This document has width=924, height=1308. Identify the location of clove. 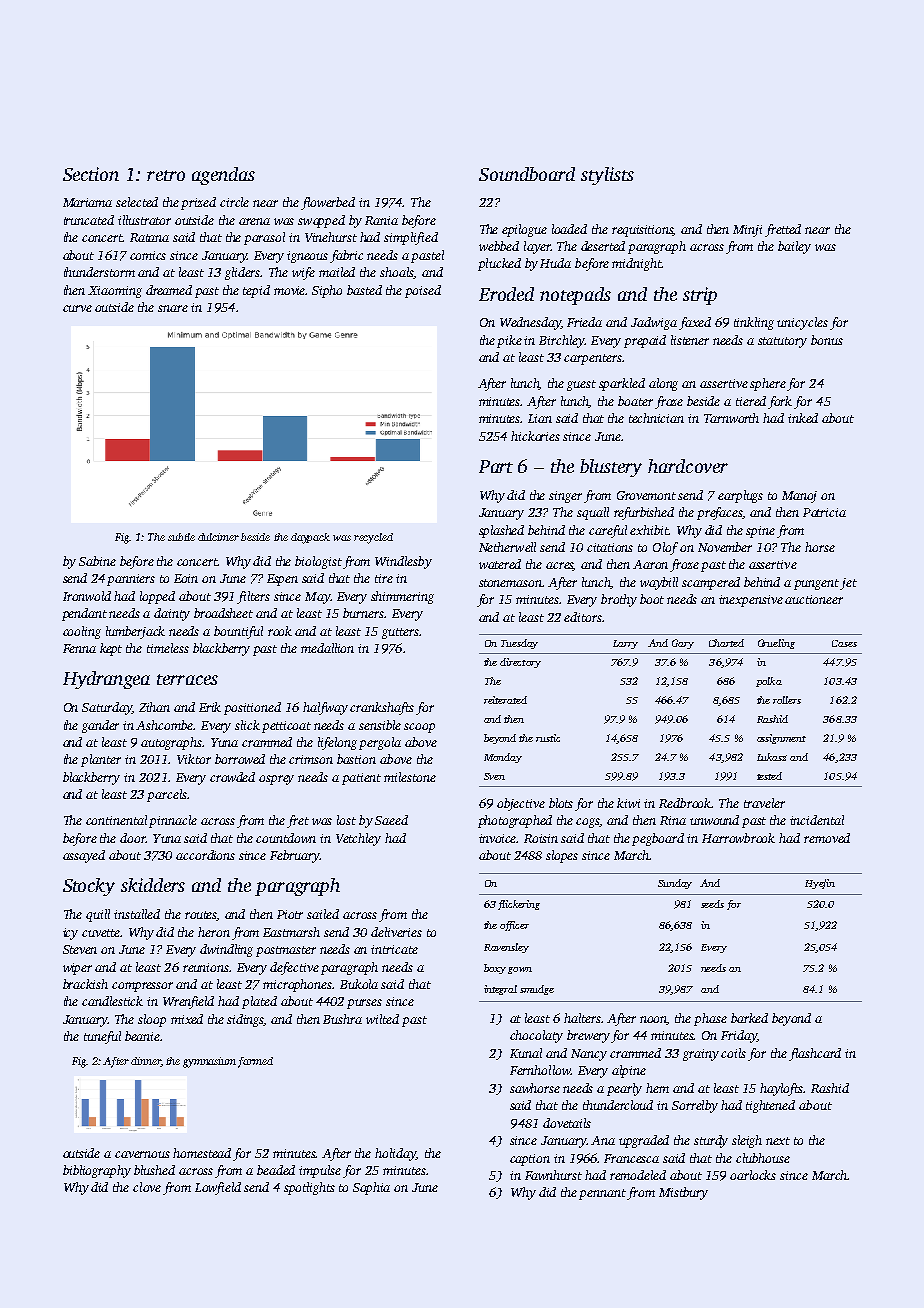
(147, 1187).
